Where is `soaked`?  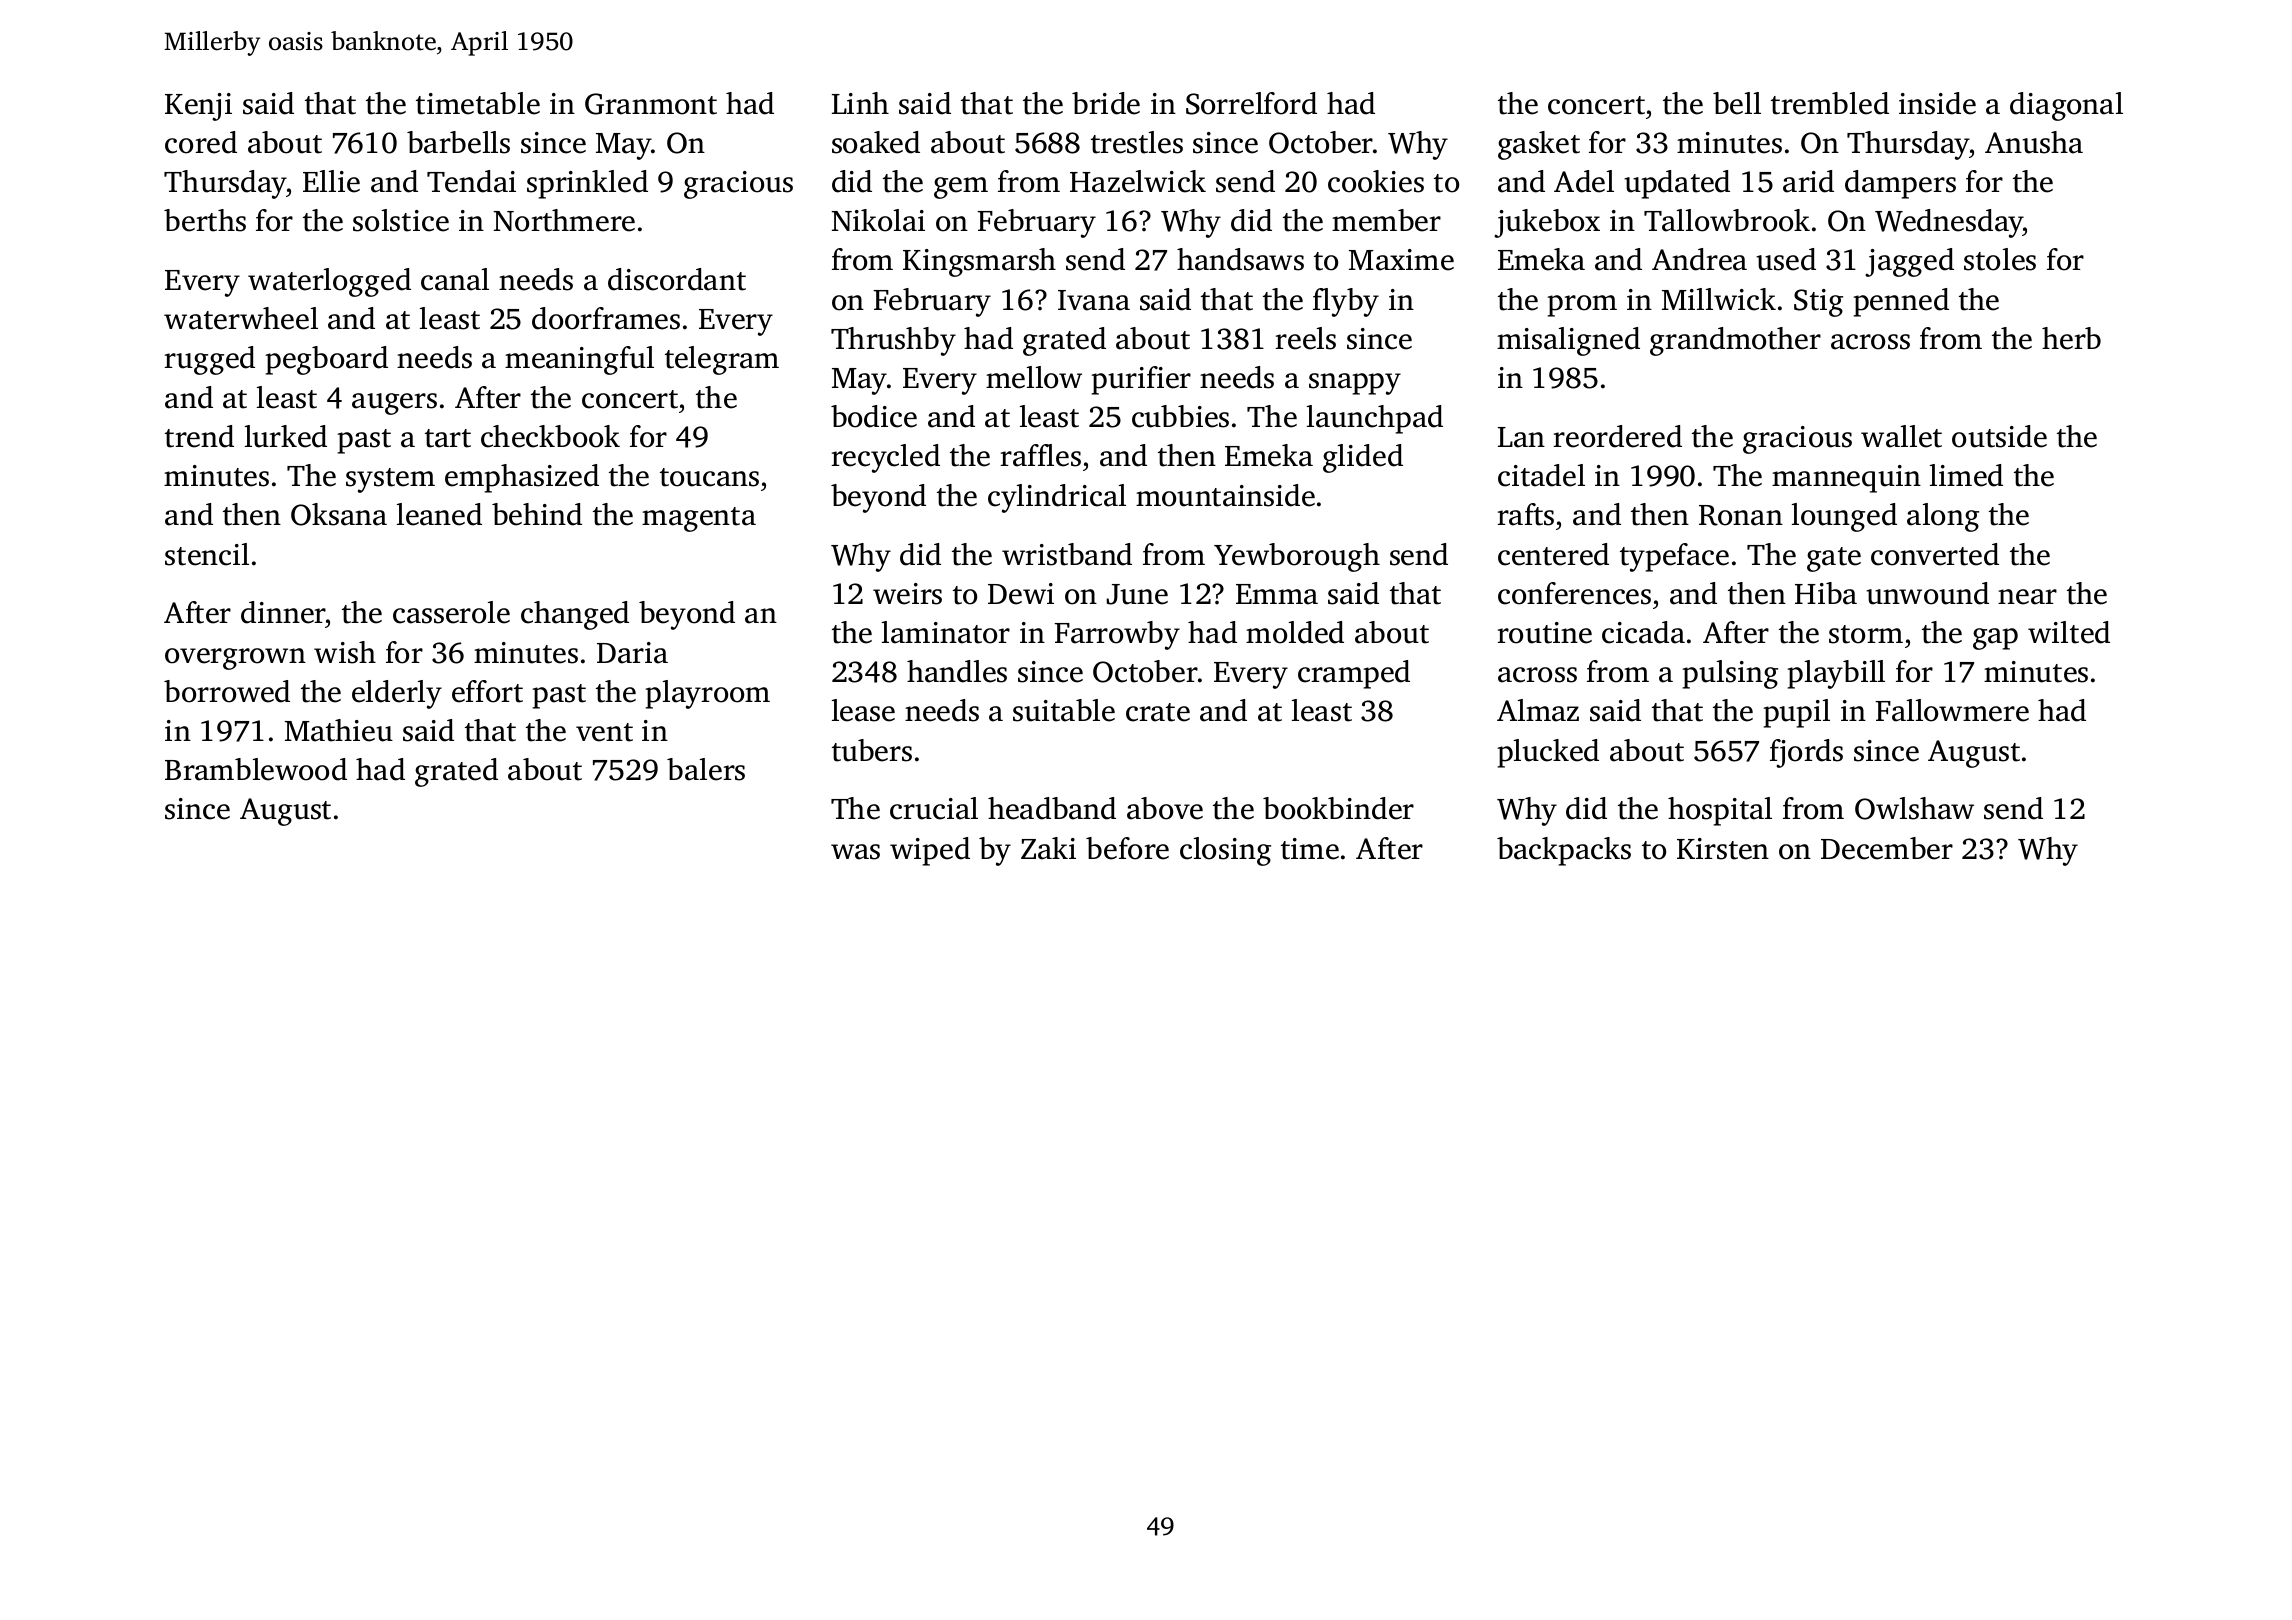
soaked is located at coordinates (876, 142).
